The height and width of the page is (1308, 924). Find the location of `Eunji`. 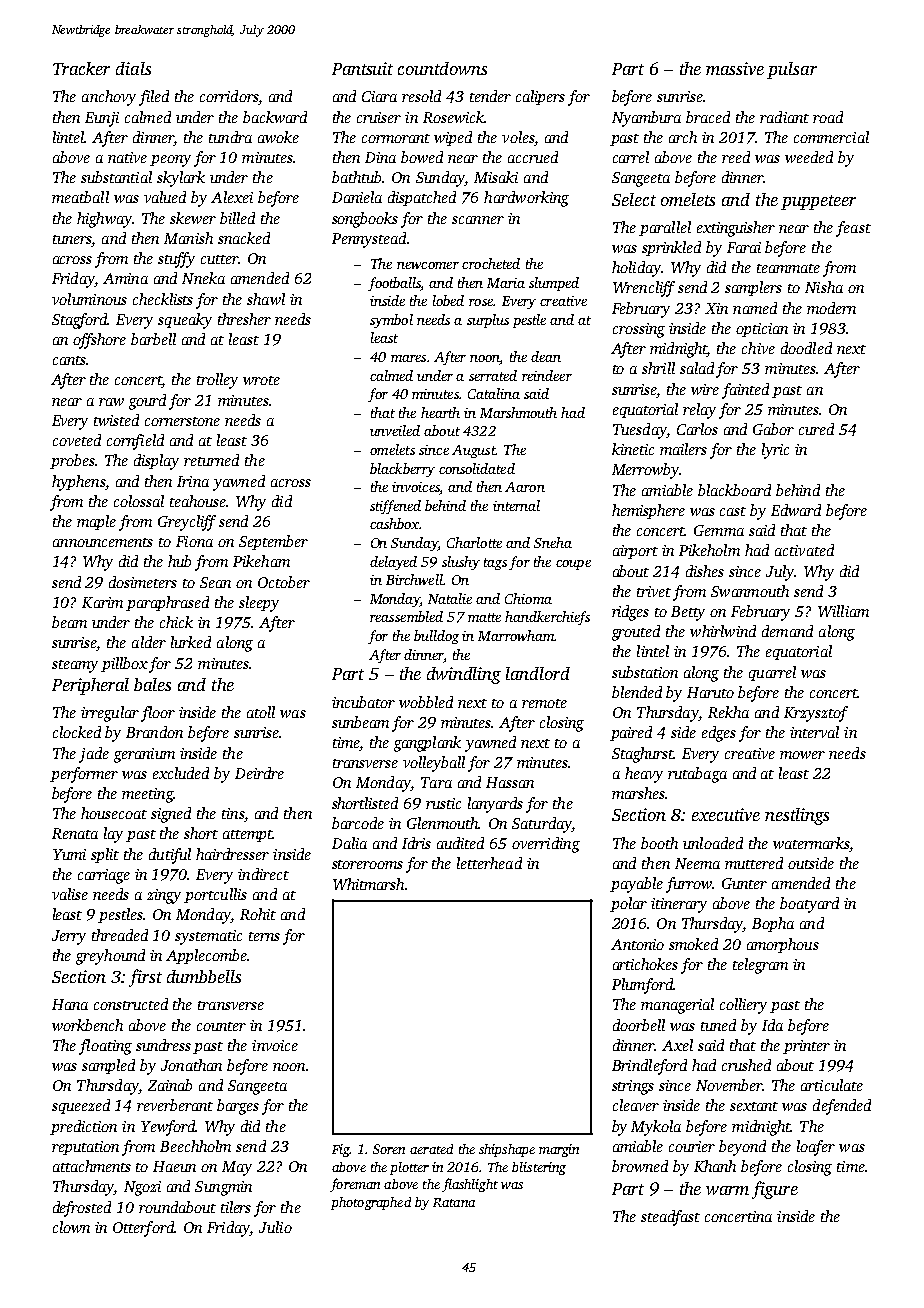

Eunji is located at coordinates (102, 119).
